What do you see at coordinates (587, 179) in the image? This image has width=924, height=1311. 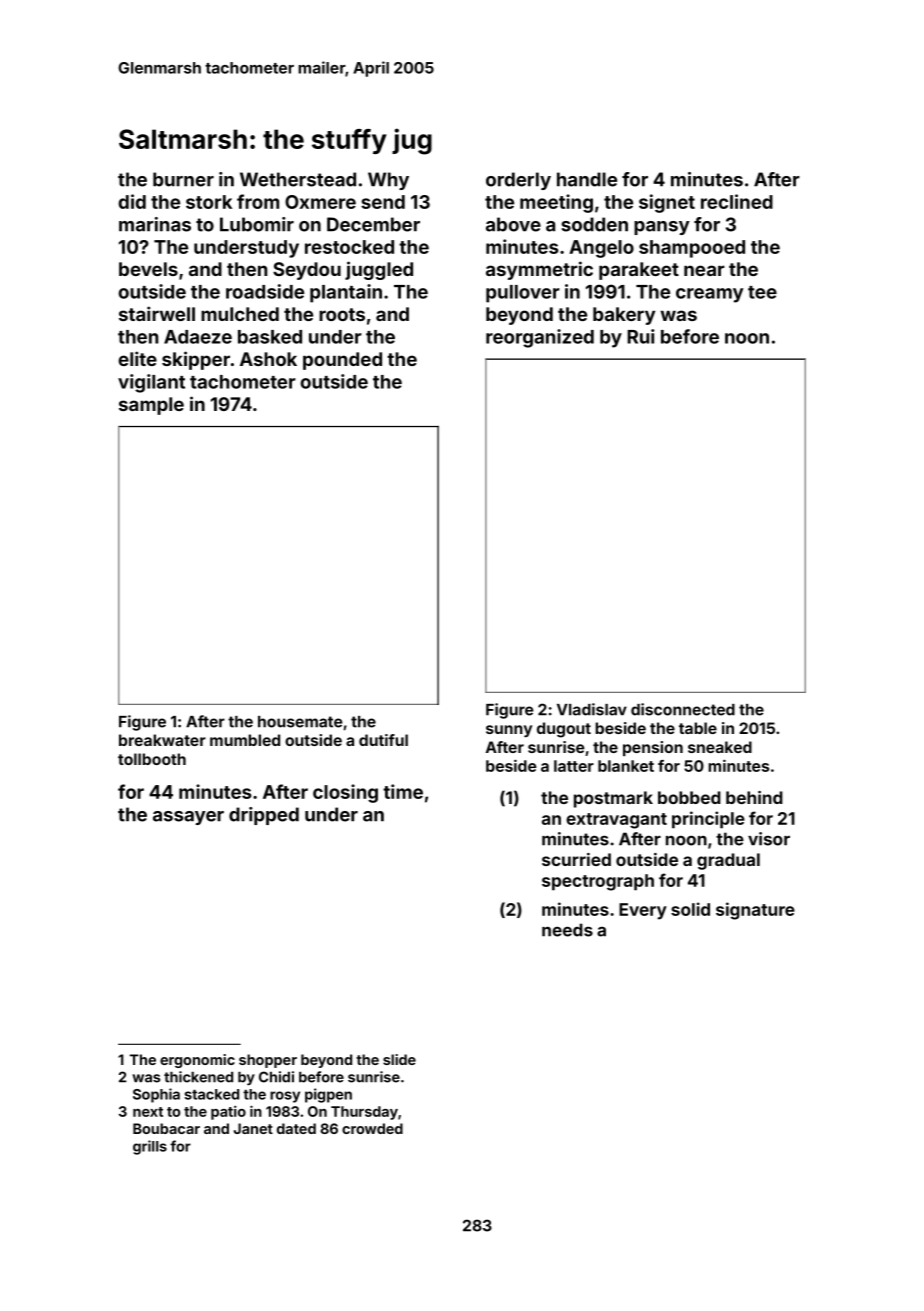 I see `handle` at bounding box center [587, 179].
